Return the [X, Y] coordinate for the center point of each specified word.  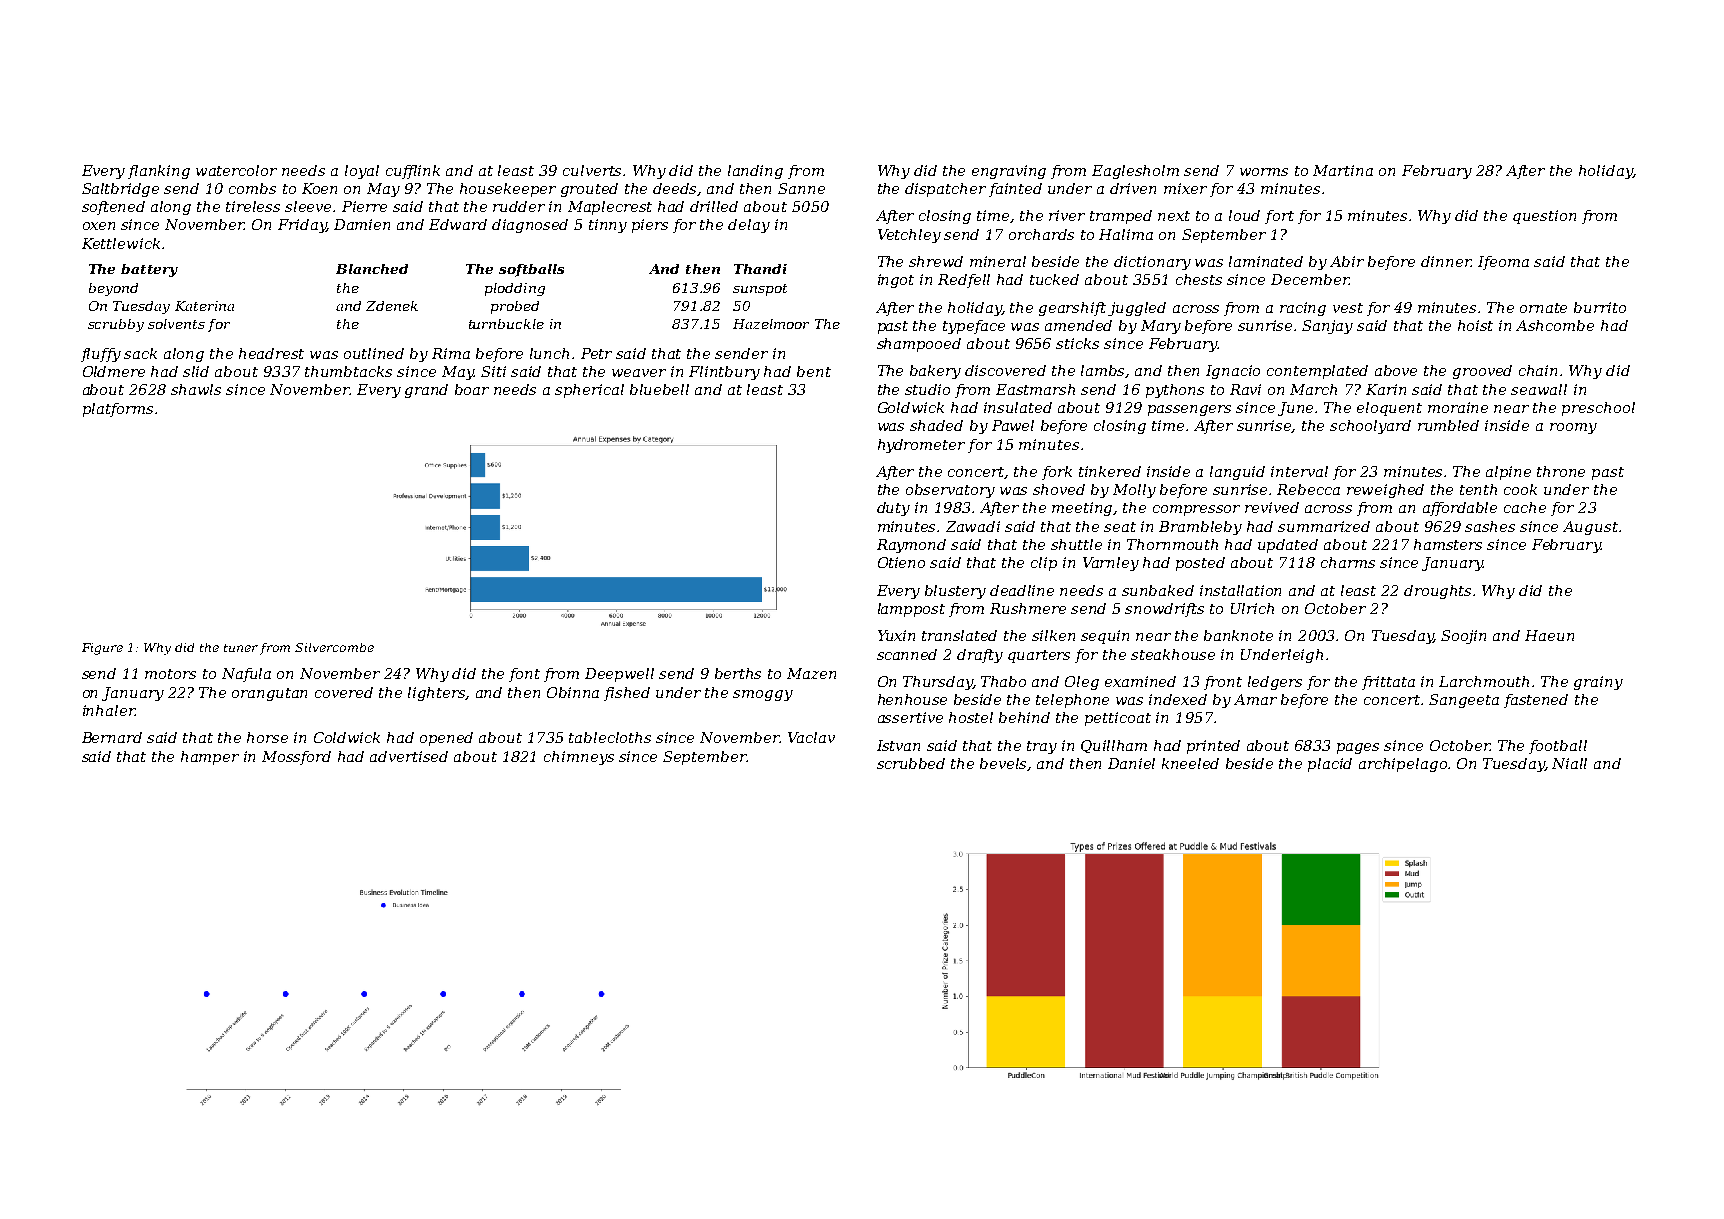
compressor [1196, 510]
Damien [362, 224]
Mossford [296, 758]
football [1558, 747]
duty [893, 509]
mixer [1185, 188]
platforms [118, 410]
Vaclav [811, 737]
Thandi [760, 269]
